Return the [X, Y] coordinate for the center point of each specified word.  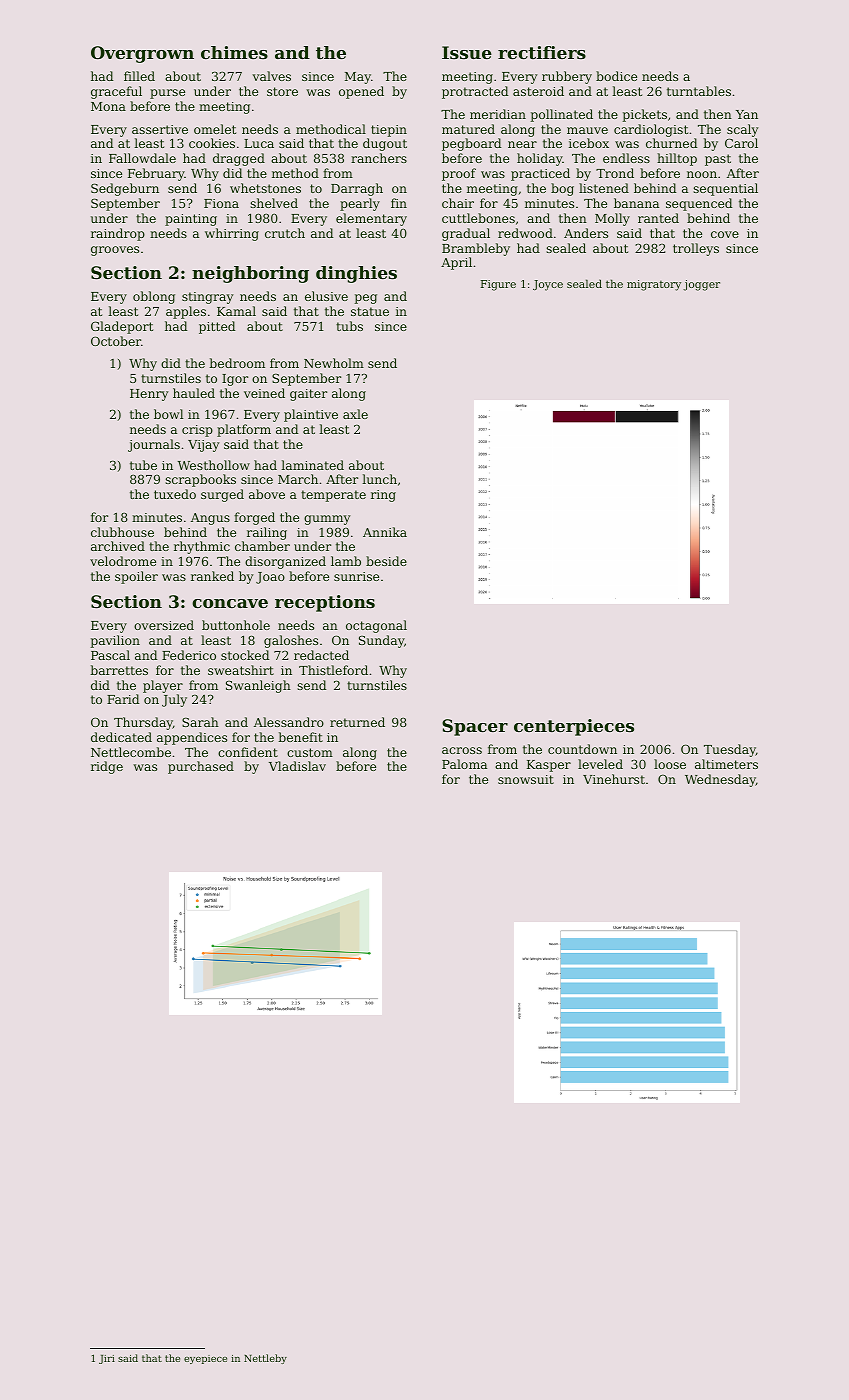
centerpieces [574, 727]
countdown [582, 749]
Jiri [107, 1359]
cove [725, 234]
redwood [525, 233]
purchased [201, 767]
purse [167, 94]
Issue [467, 52]
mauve [587, 130]
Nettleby [265, 1359]
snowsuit [526, 779]
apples [186, 312]
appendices [192, 738]
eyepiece [205, 1359]
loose [670, 764]
